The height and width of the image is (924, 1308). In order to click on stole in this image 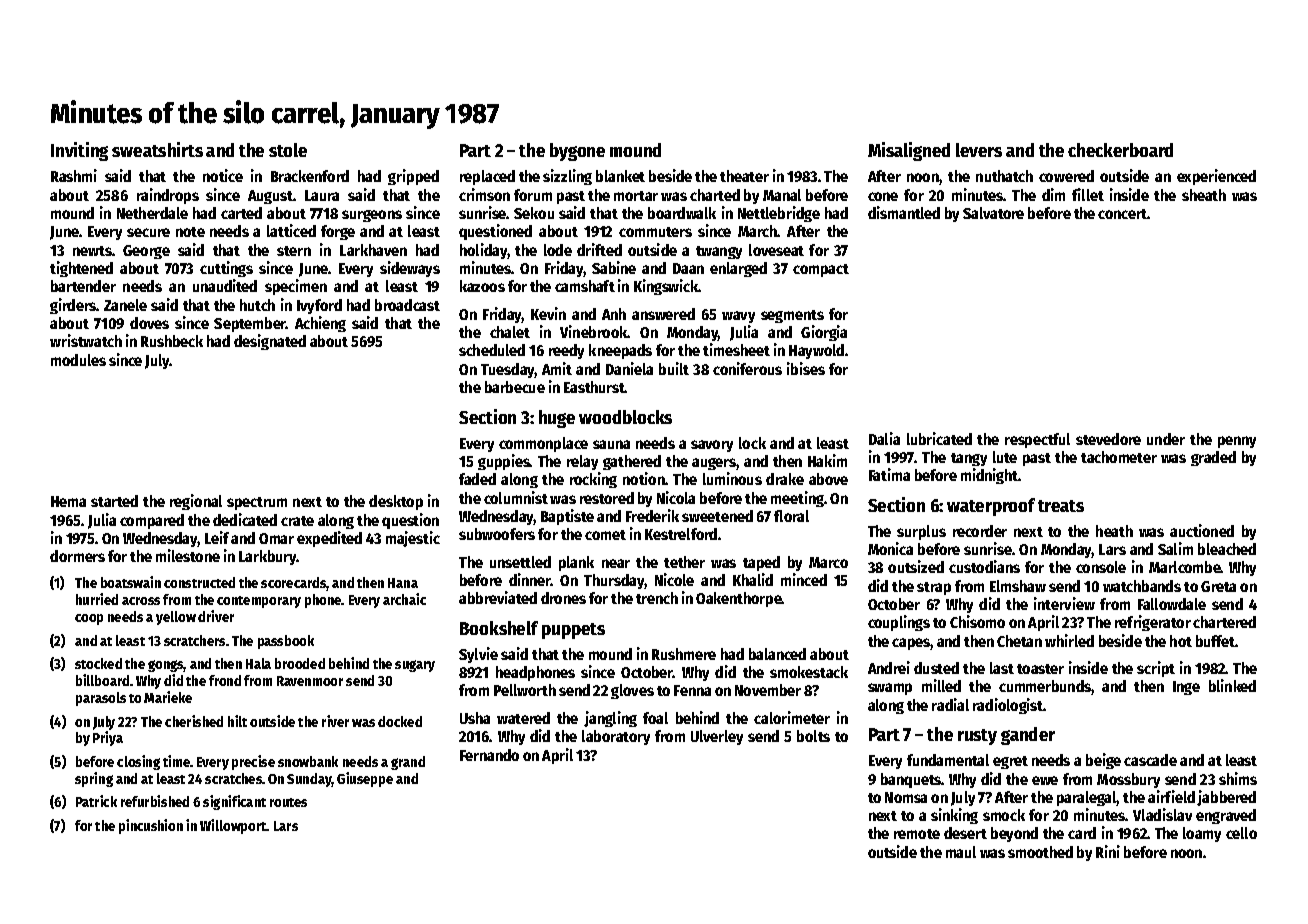, I will do `click(288, 150)`.
